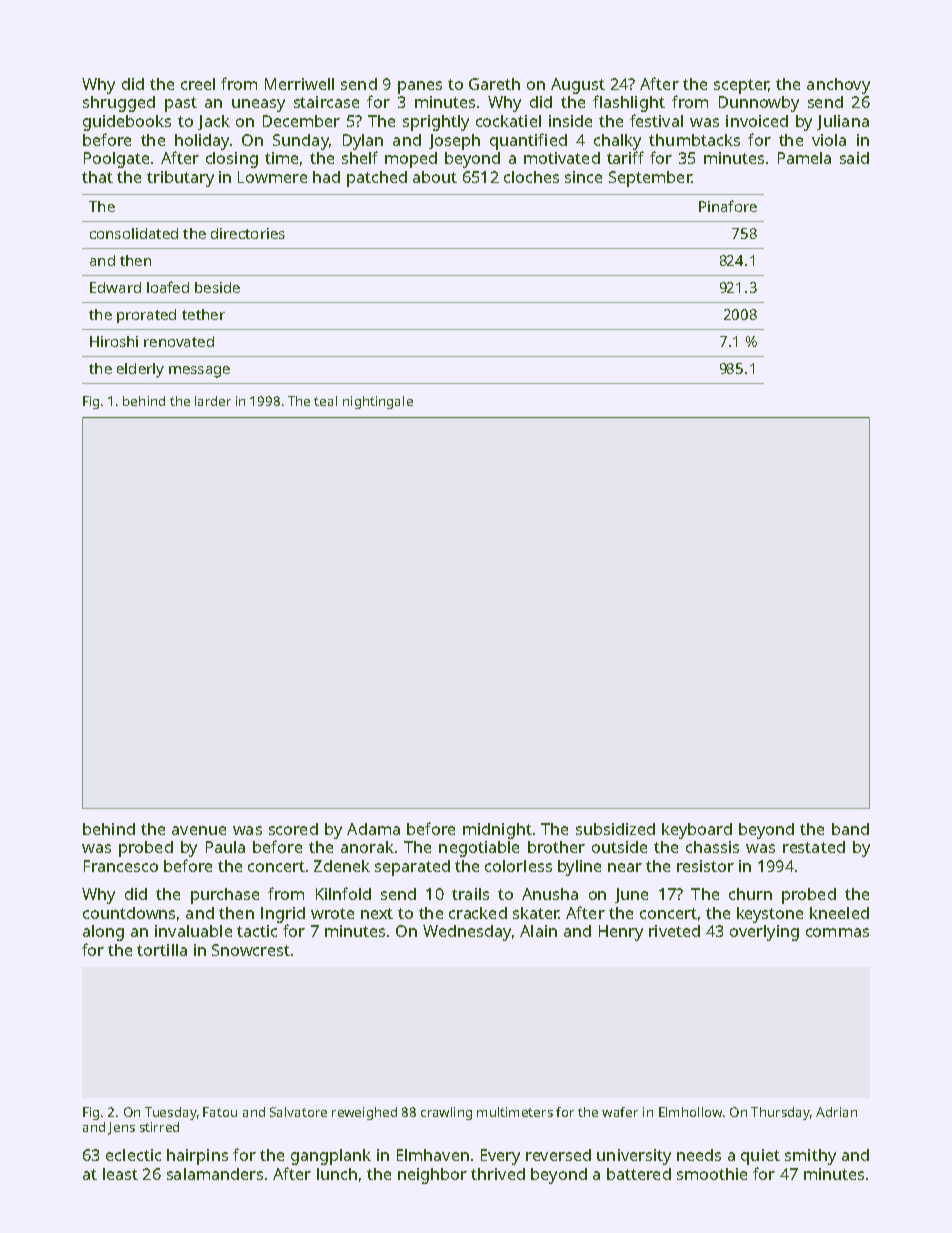 This screenshot has width=952, height=1233. I want to click on about, so click(435, 177).
